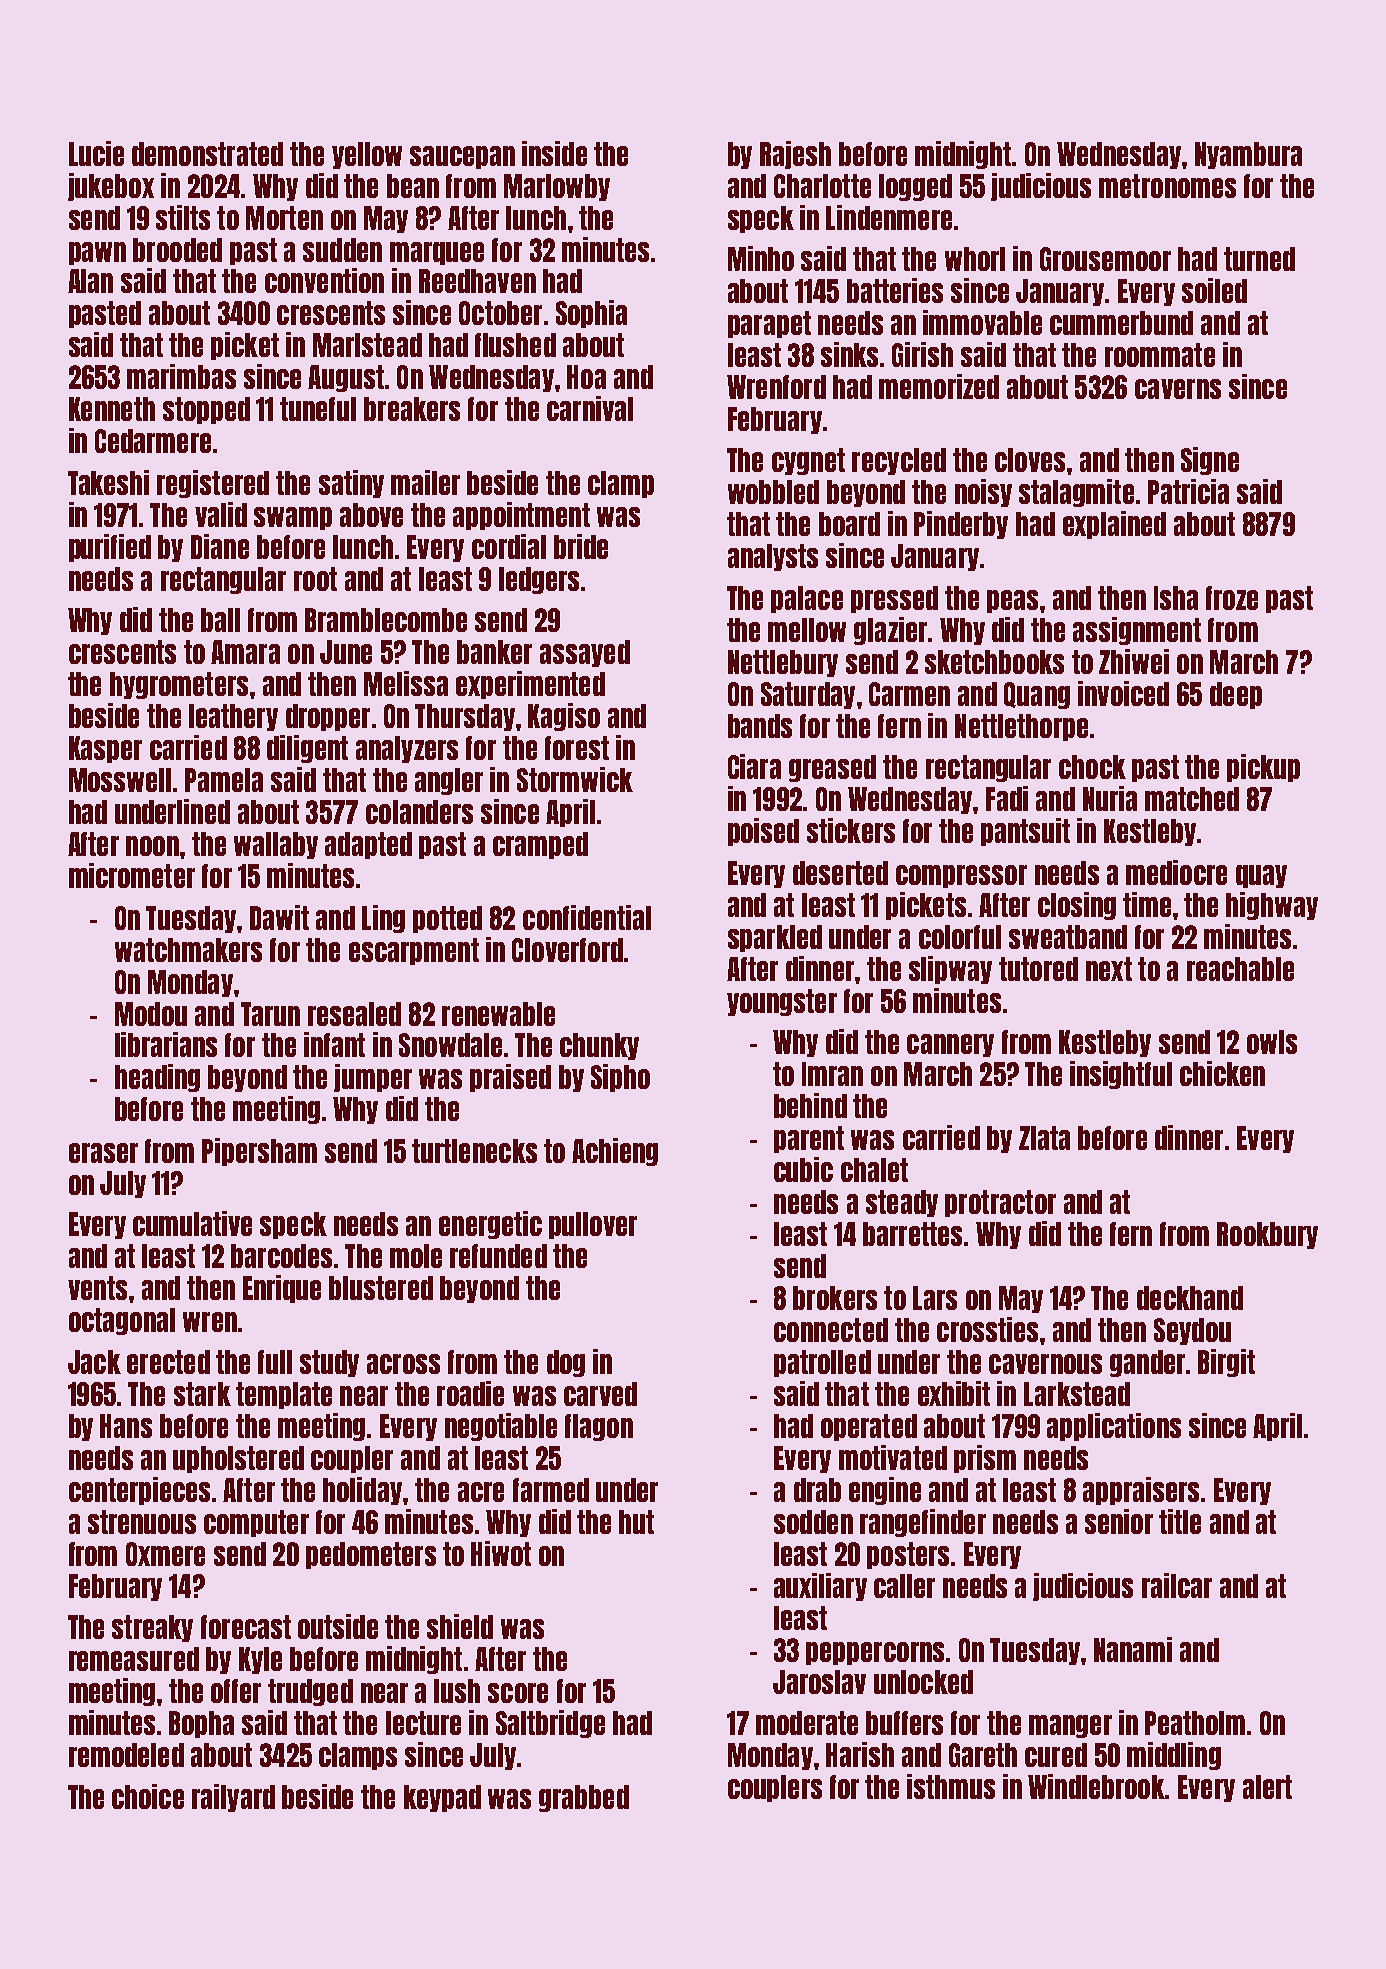  What do you see at coordinates (761, 258) in the screenshot?
I see `Minho` at bounding box center [761, 258].
